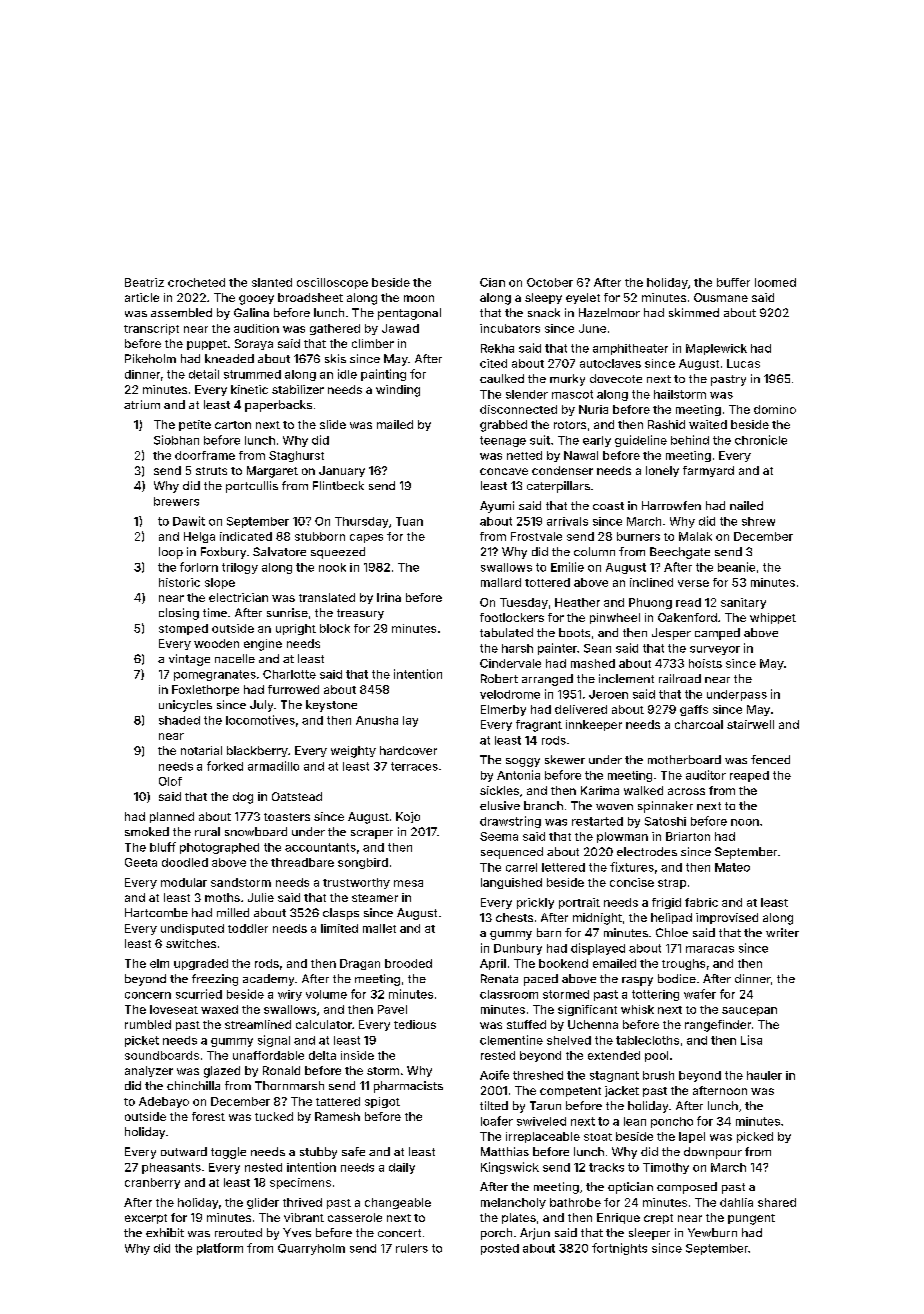  I want to click on elusive, so click(500, 805).
